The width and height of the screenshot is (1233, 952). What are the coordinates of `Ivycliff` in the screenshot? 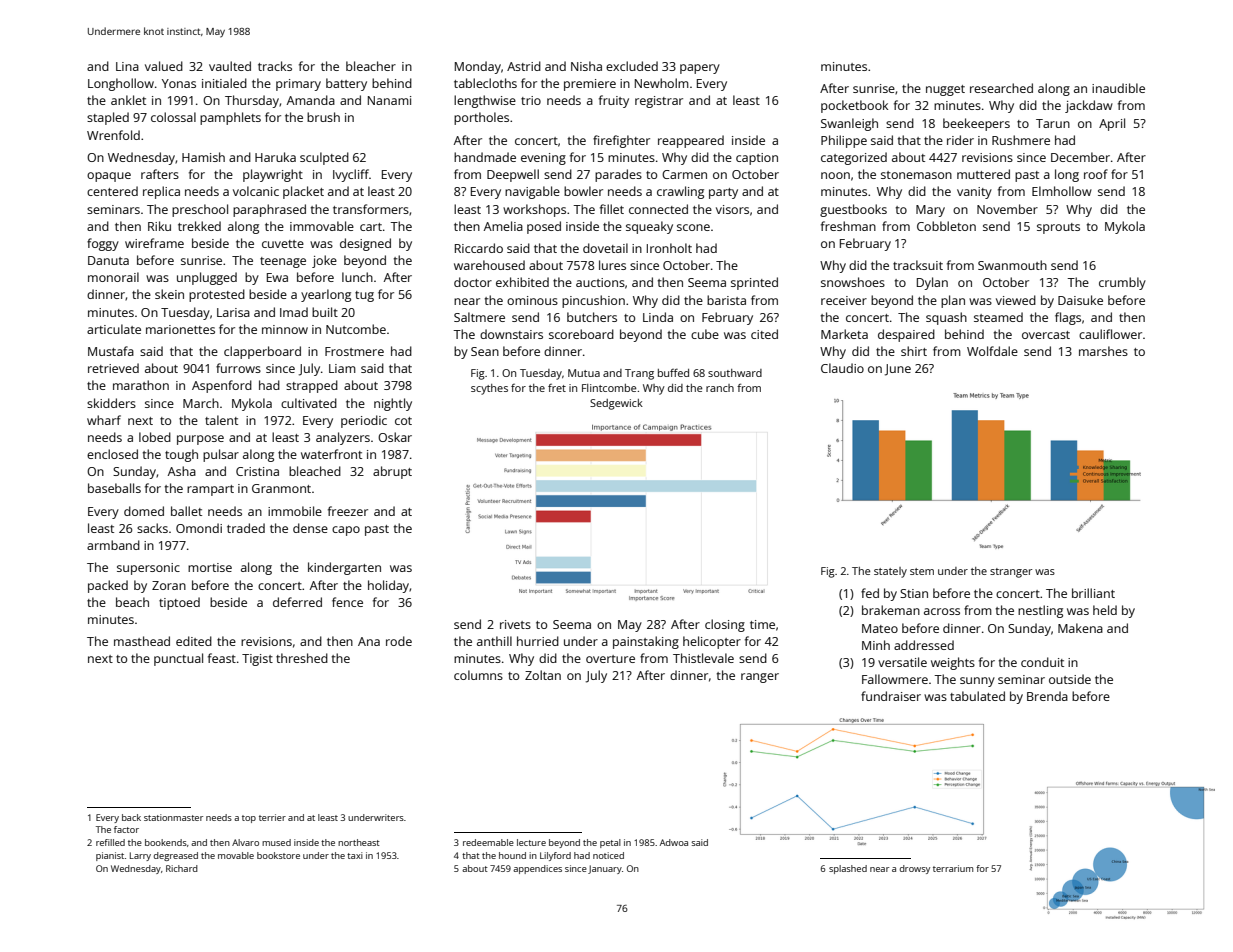 It's located at (351, 175).
